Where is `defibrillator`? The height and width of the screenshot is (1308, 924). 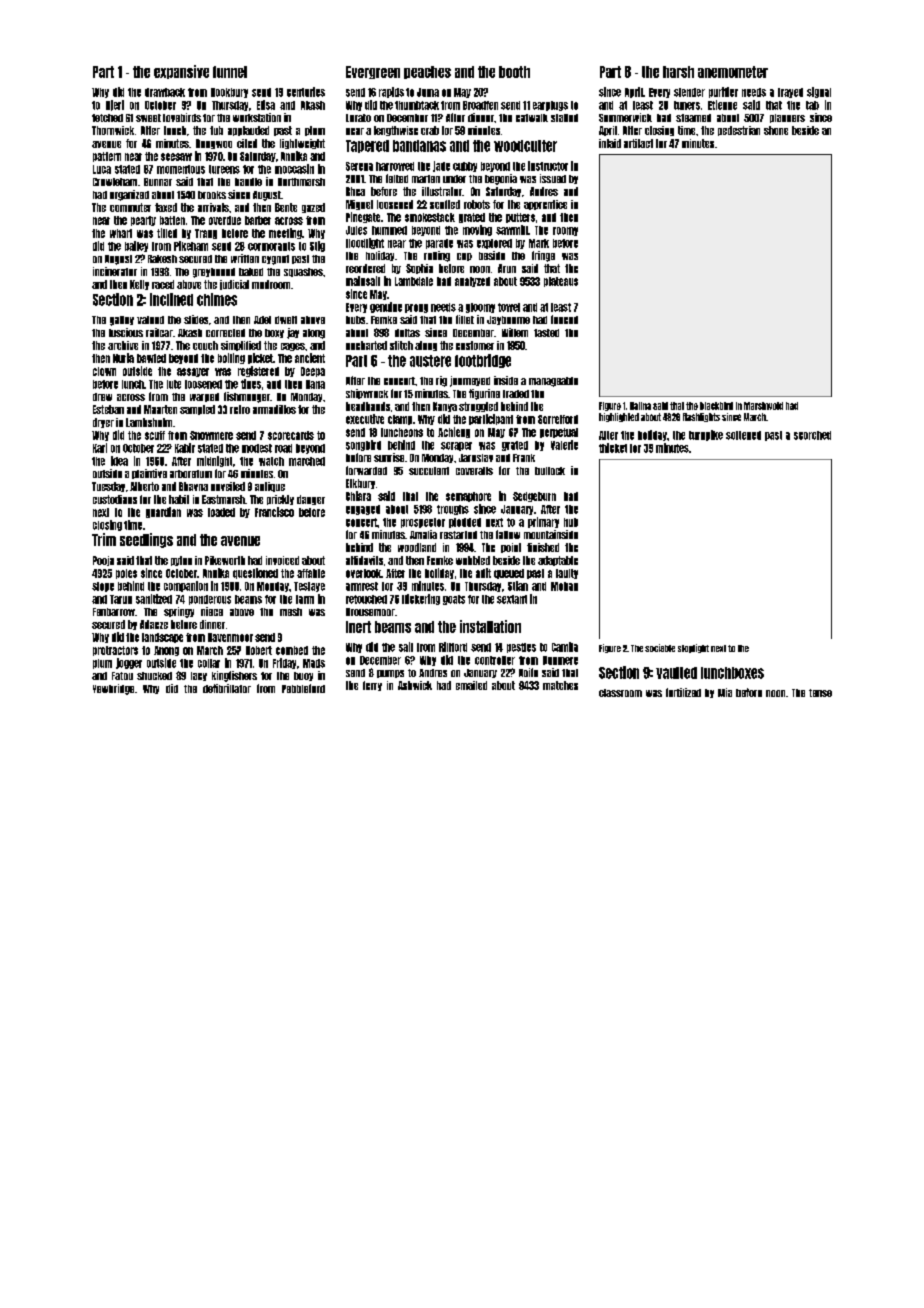 defibrillator is located at coordinates (227, 688).
